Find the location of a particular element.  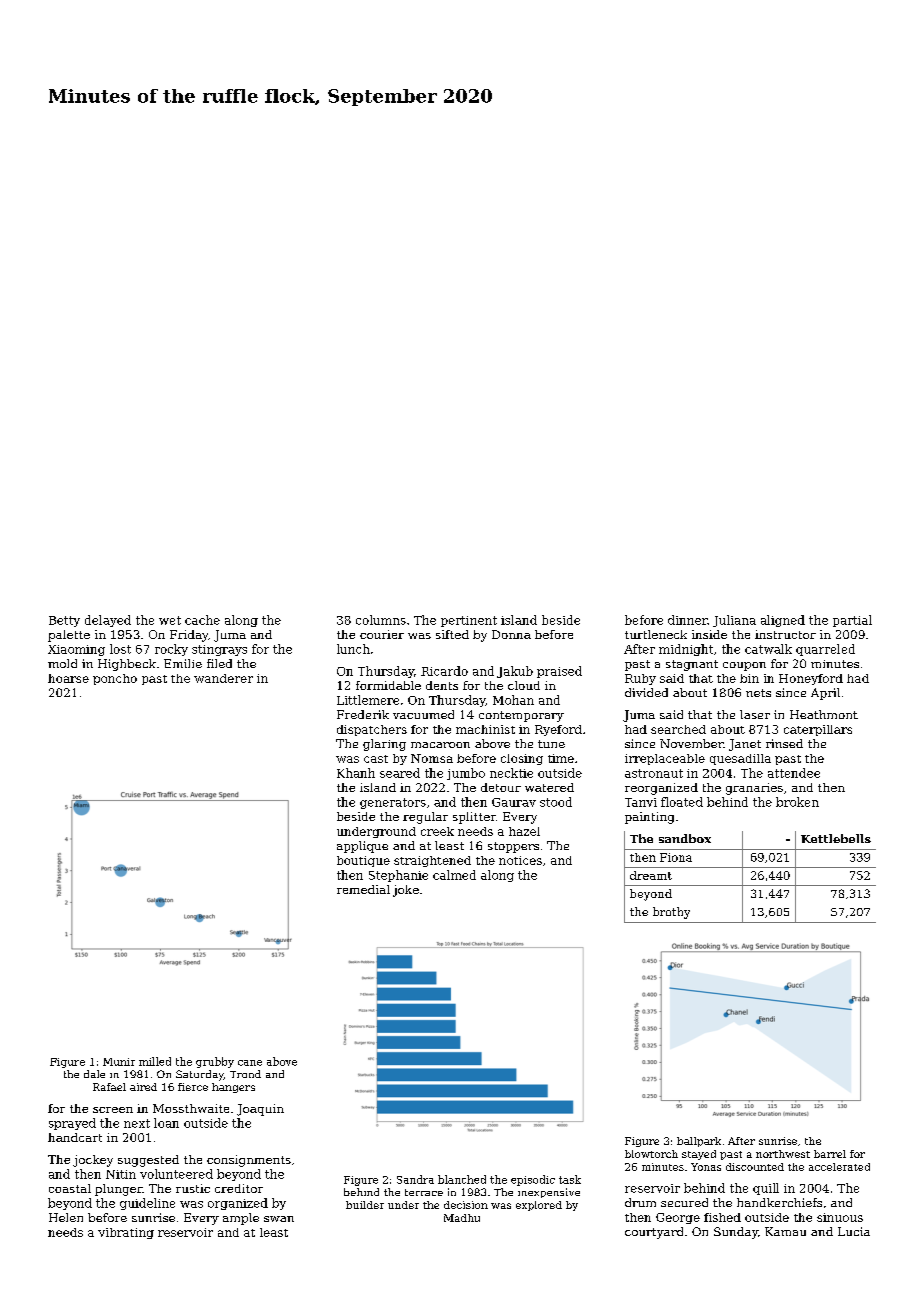

Madhu is located at coordinates (462, 1218).
